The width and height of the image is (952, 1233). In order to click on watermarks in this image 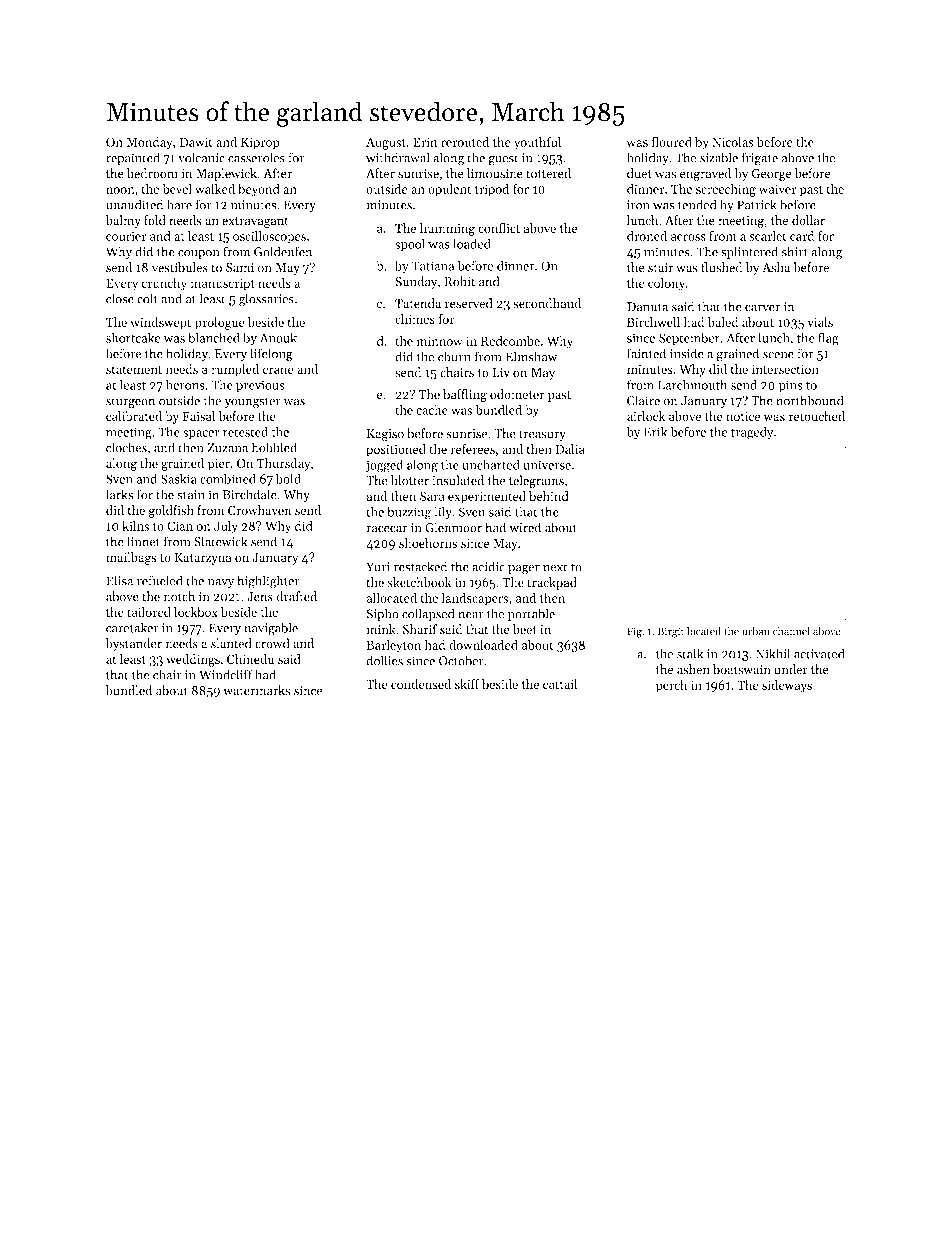, I will do `click(257, 690)`.
